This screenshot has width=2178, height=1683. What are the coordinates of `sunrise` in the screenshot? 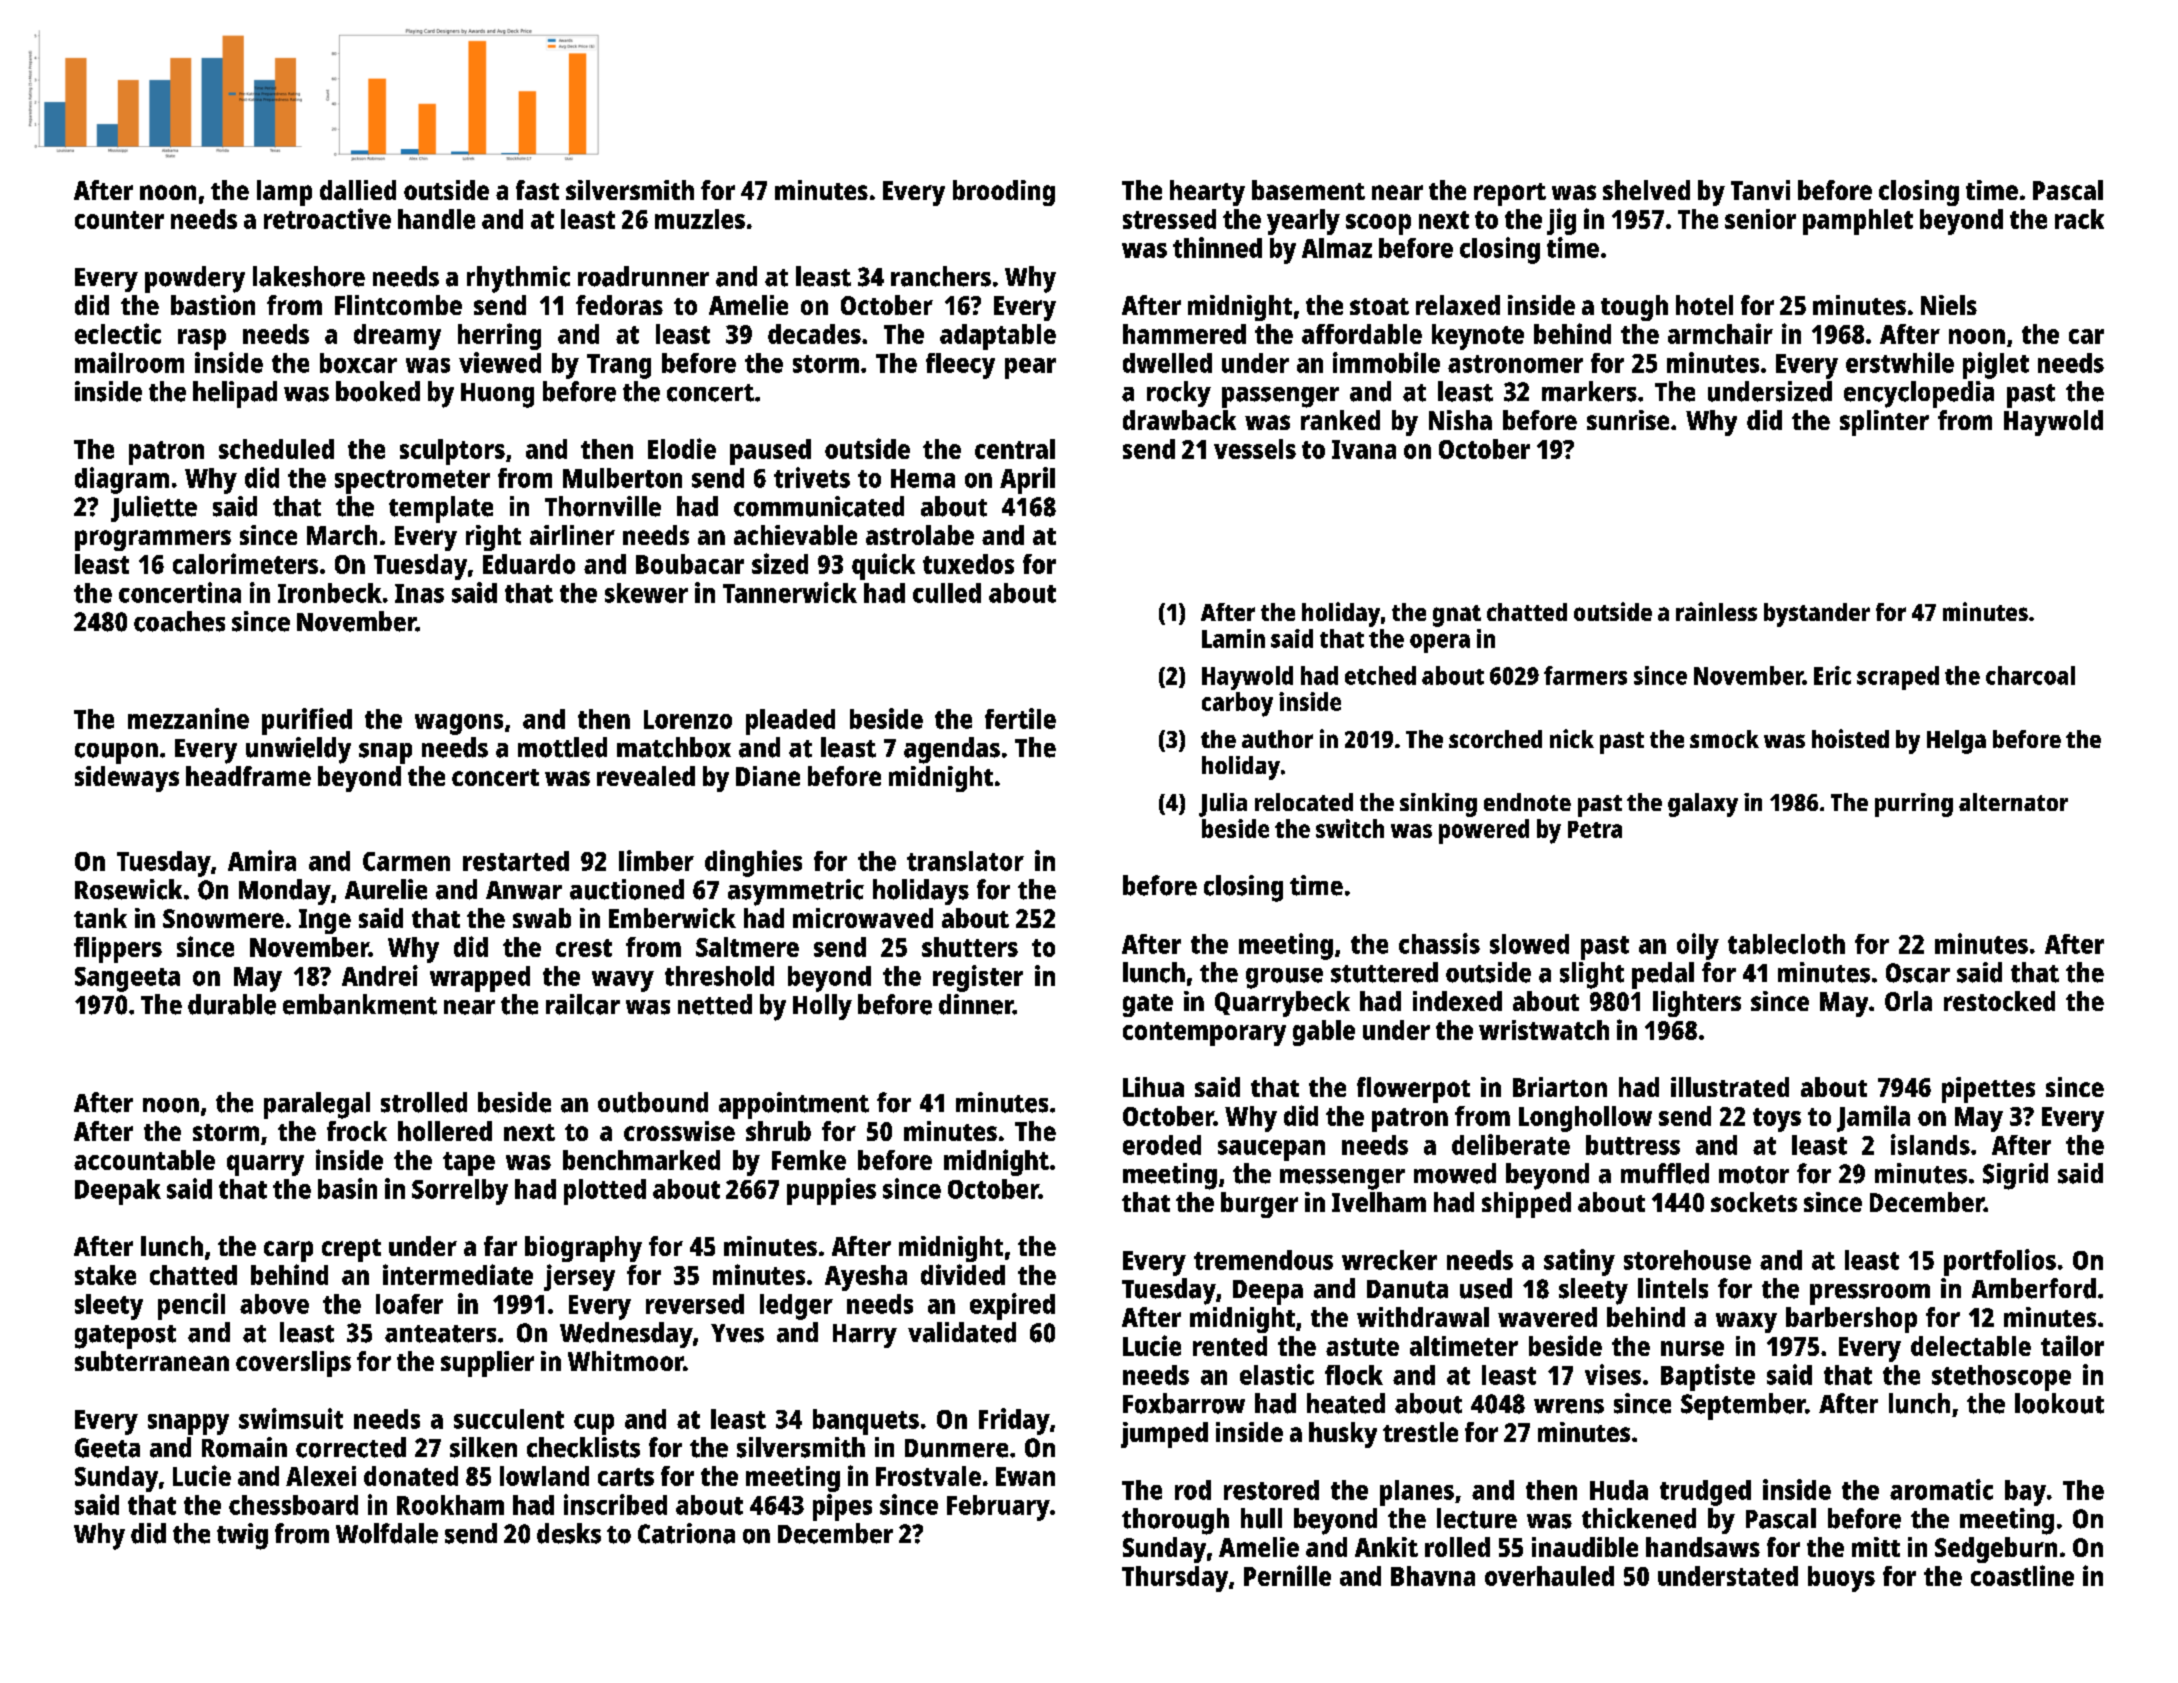 It's located at (1628, 420).
